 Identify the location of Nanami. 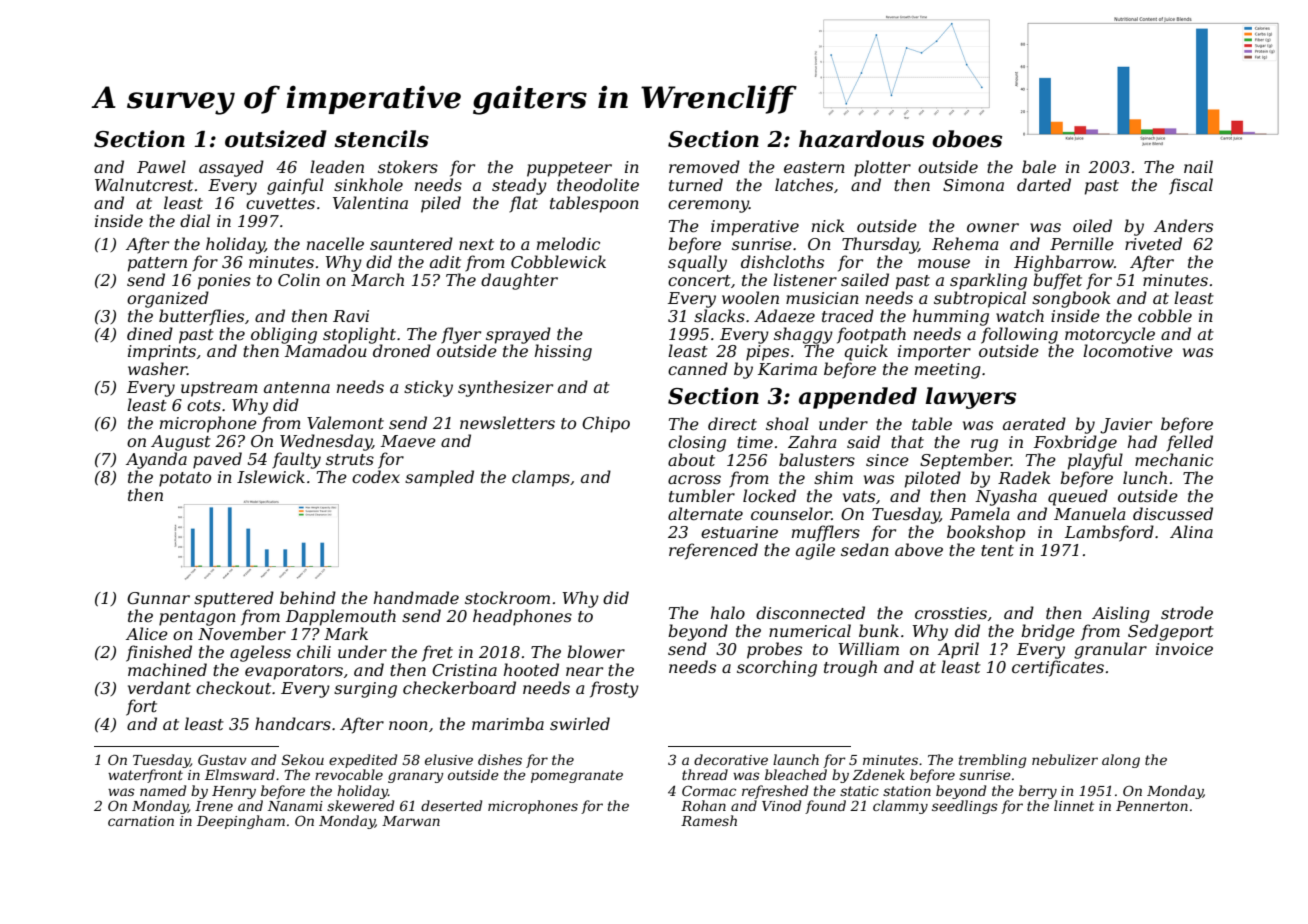
(295, 806).
